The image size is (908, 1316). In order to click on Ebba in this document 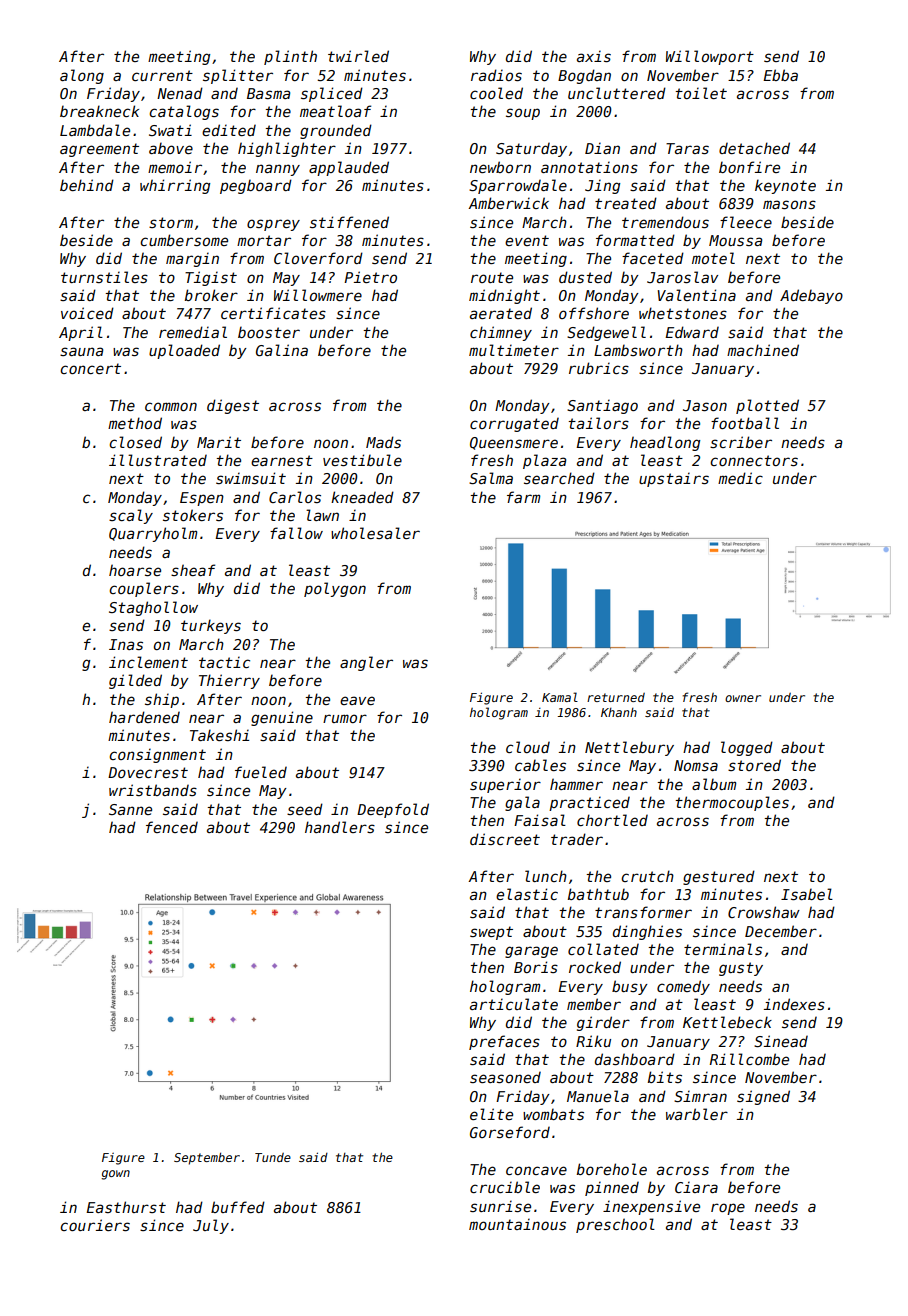, I will do `click(780, 75)`.
